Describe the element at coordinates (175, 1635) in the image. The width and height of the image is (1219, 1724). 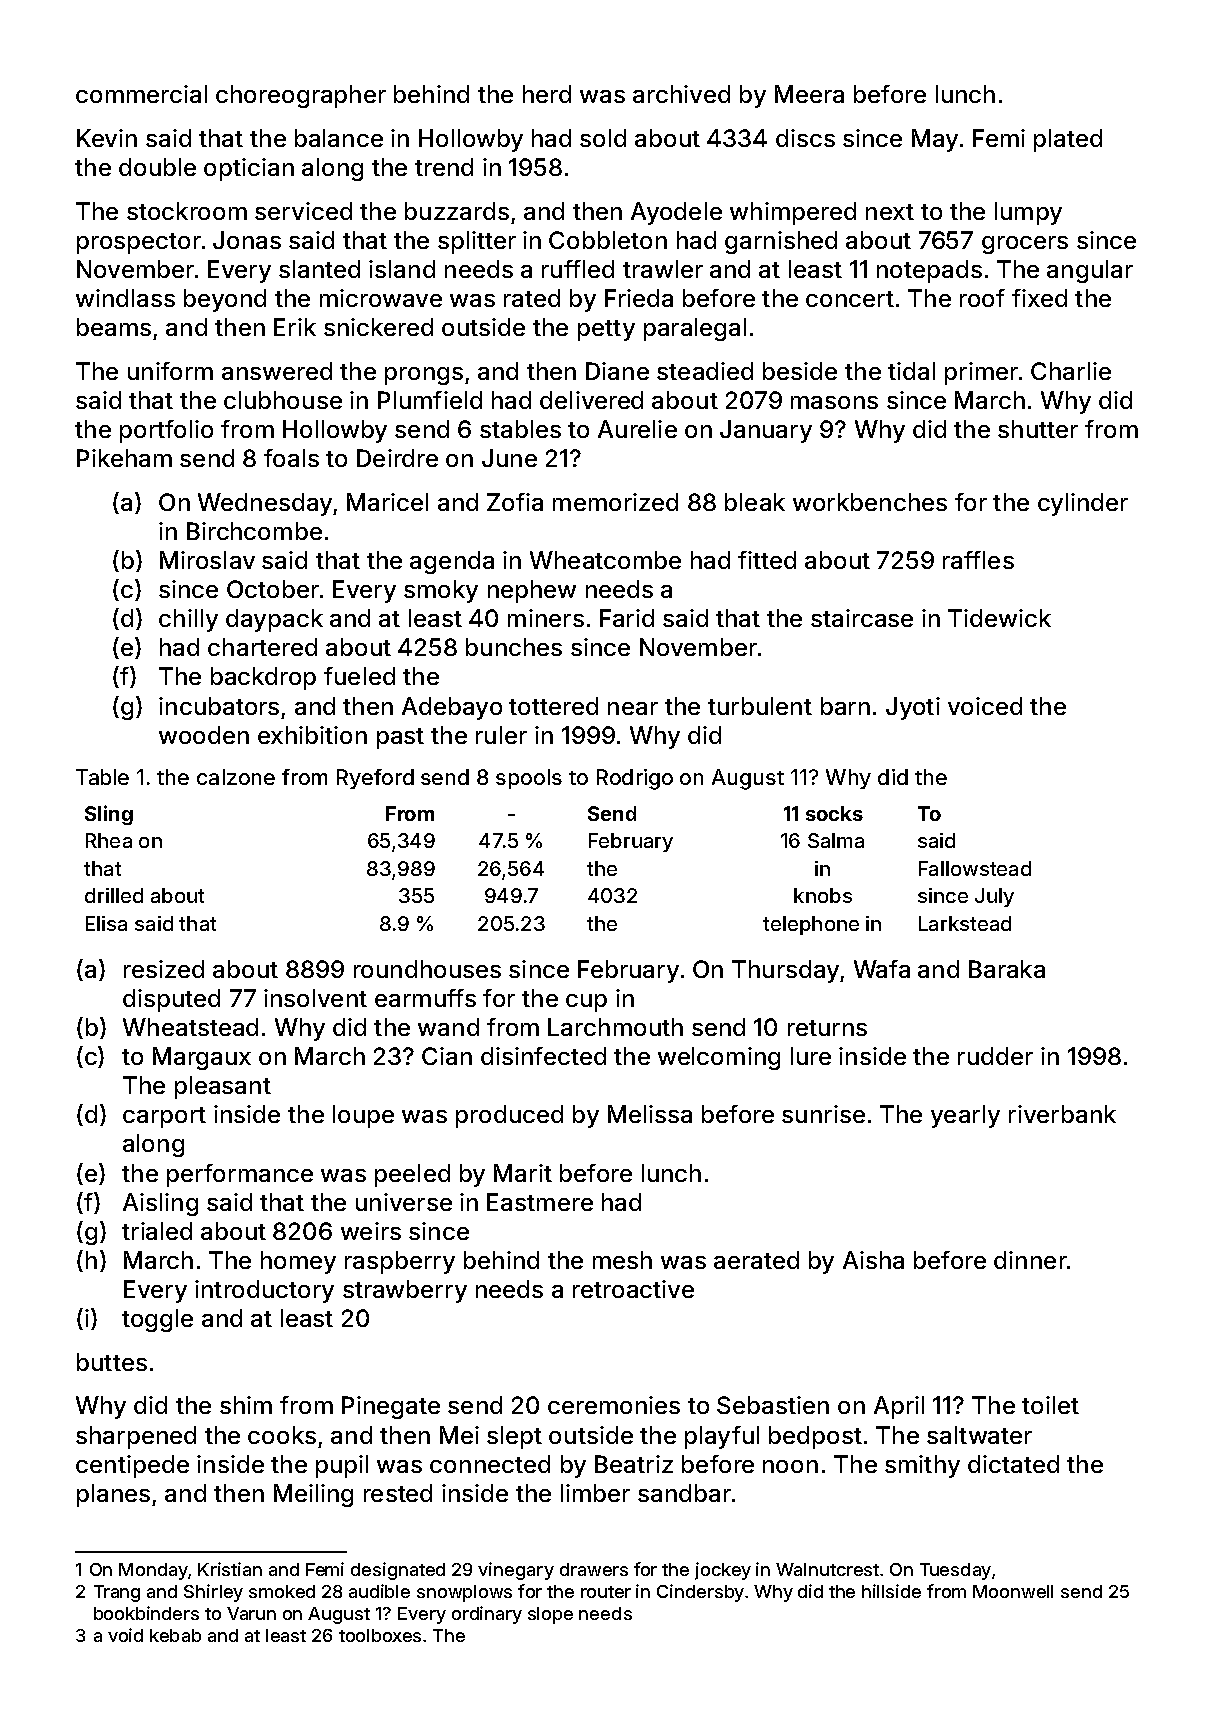
I see `kebab` at that location.
